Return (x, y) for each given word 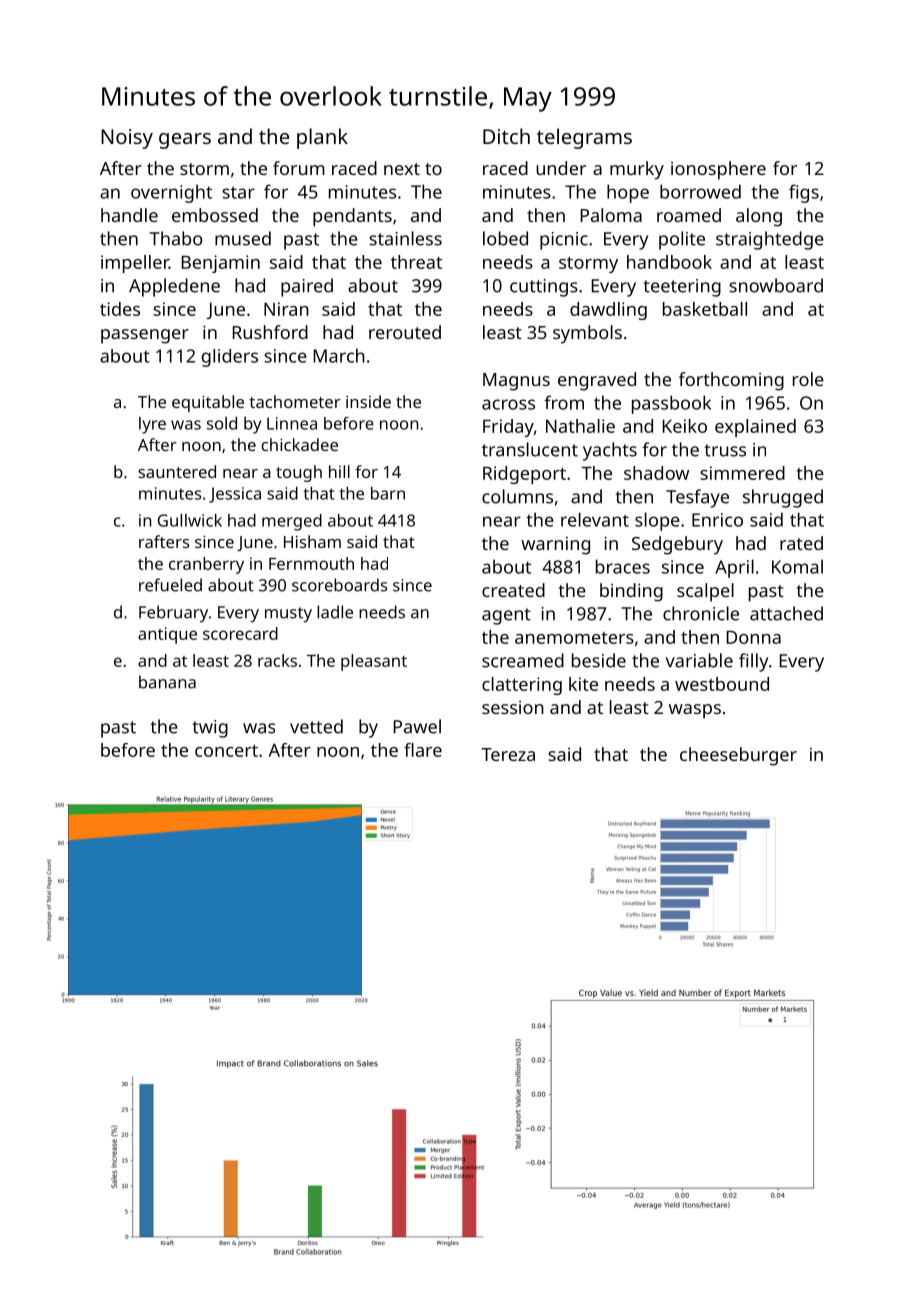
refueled (170, 585)
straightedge (770, 240)
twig (210, 729)
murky (637, 170)
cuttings (544, 288)
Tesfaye (697, 498)
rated (801, 543)
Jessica (235, 495)
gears (185, 141)
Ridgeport (524, 475)
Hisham (312, 541)
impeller (135, 264)
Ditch (506, 136)
